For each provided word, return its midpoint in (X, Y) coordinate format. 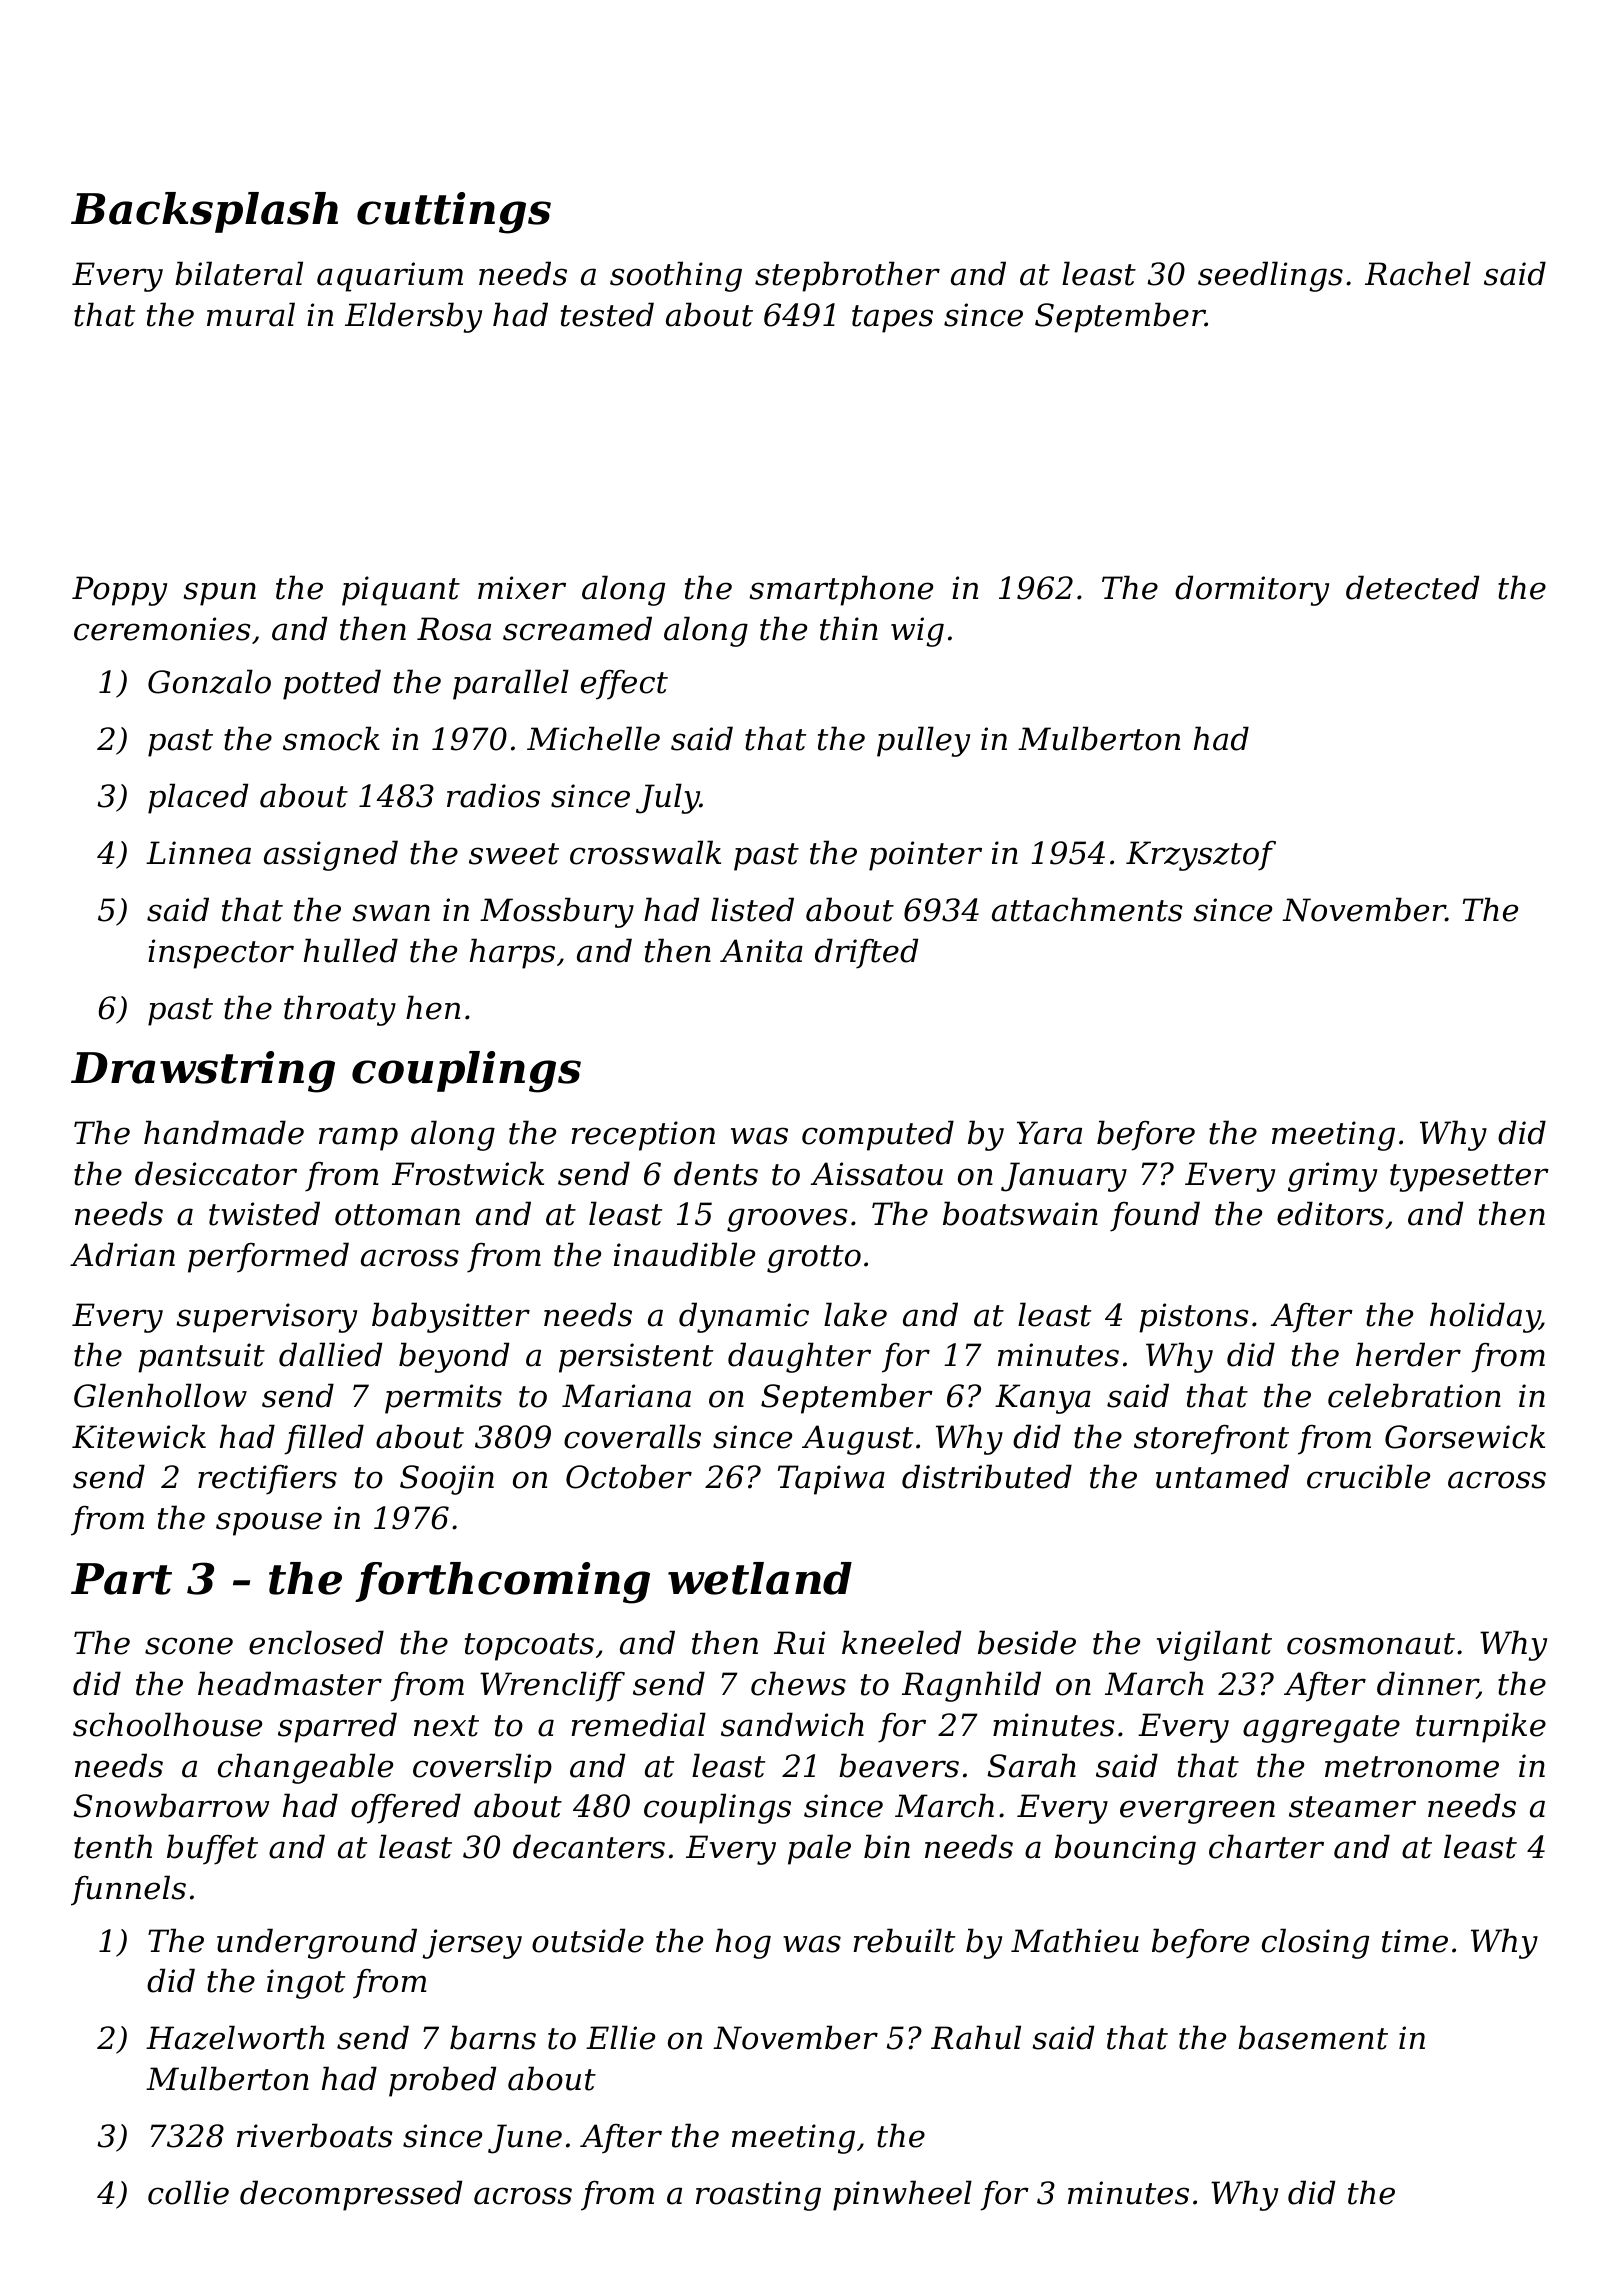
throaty (340, 1010)
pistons (1194, 1318)
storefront (1211, 1440)
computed (878, 1135)
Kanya (1043, 1399)
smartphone (841, 590)
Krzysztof (1201, 856)
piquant (401, 591)
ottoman (397, 1215)
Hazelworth (235, 2037)
